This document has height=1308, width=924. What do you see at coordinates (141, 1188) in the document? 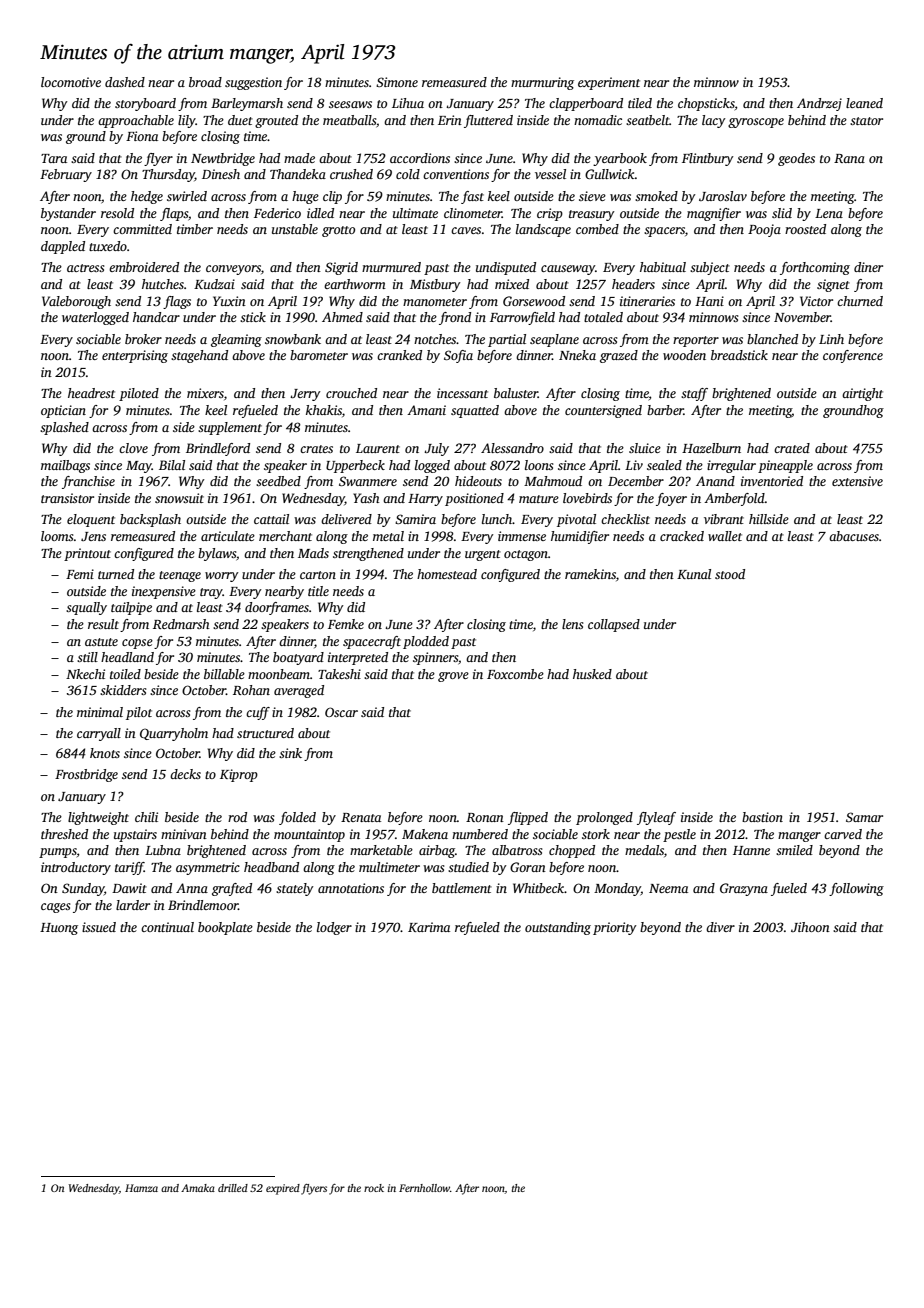
I see `Hamza` at bounding box center [141, 1188].
